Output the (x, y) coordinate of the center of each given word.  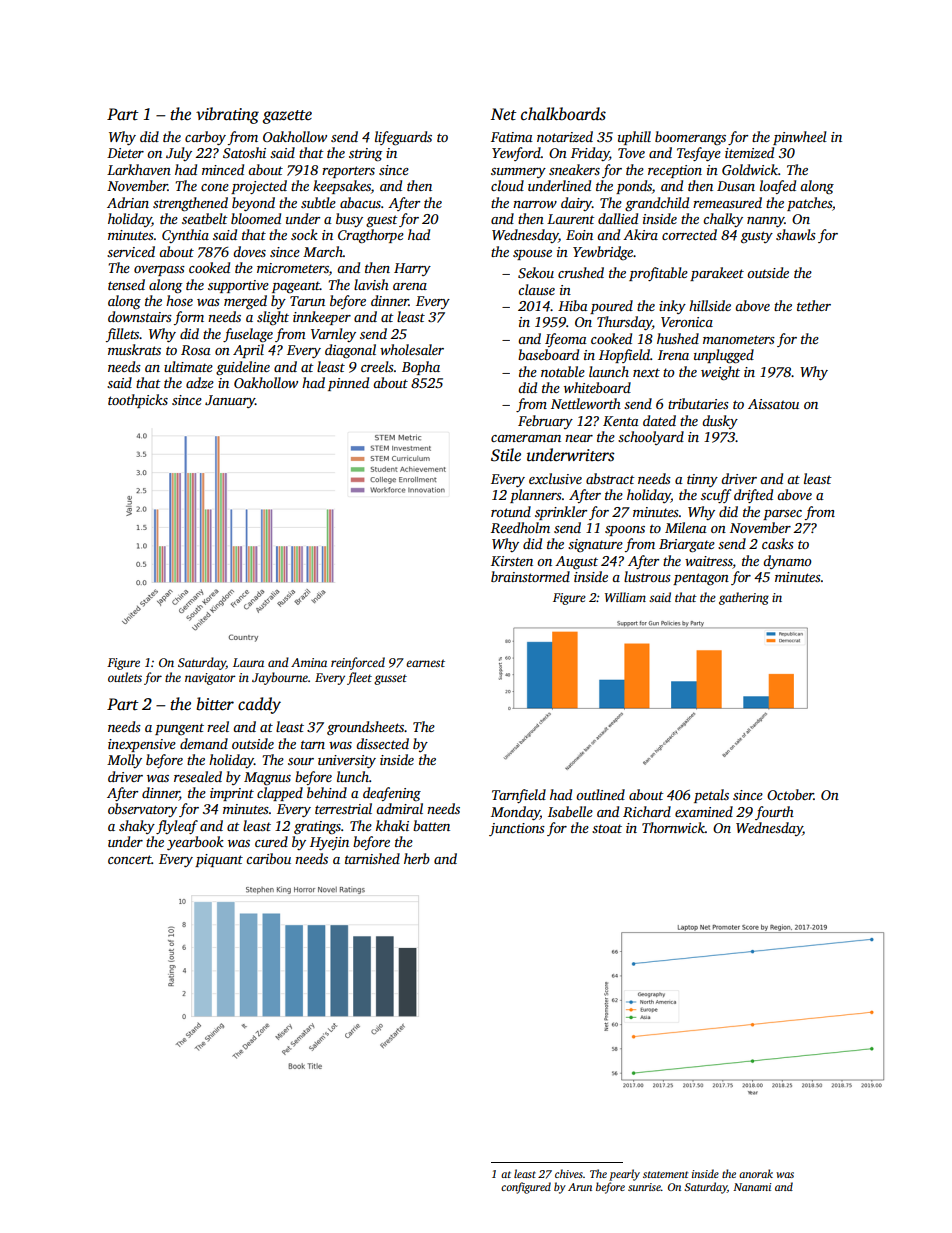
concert (130, 859)
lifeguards (403, 138)
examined (704, 811)
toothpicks (138, 401)
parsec (782, 515)
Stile (506, 455)
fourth (774, 813)
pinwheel (800, 138)
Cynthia (185, 236)
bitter (215, 704)
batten (431, 825)
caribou (268, 858)
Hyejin (329, 843)
